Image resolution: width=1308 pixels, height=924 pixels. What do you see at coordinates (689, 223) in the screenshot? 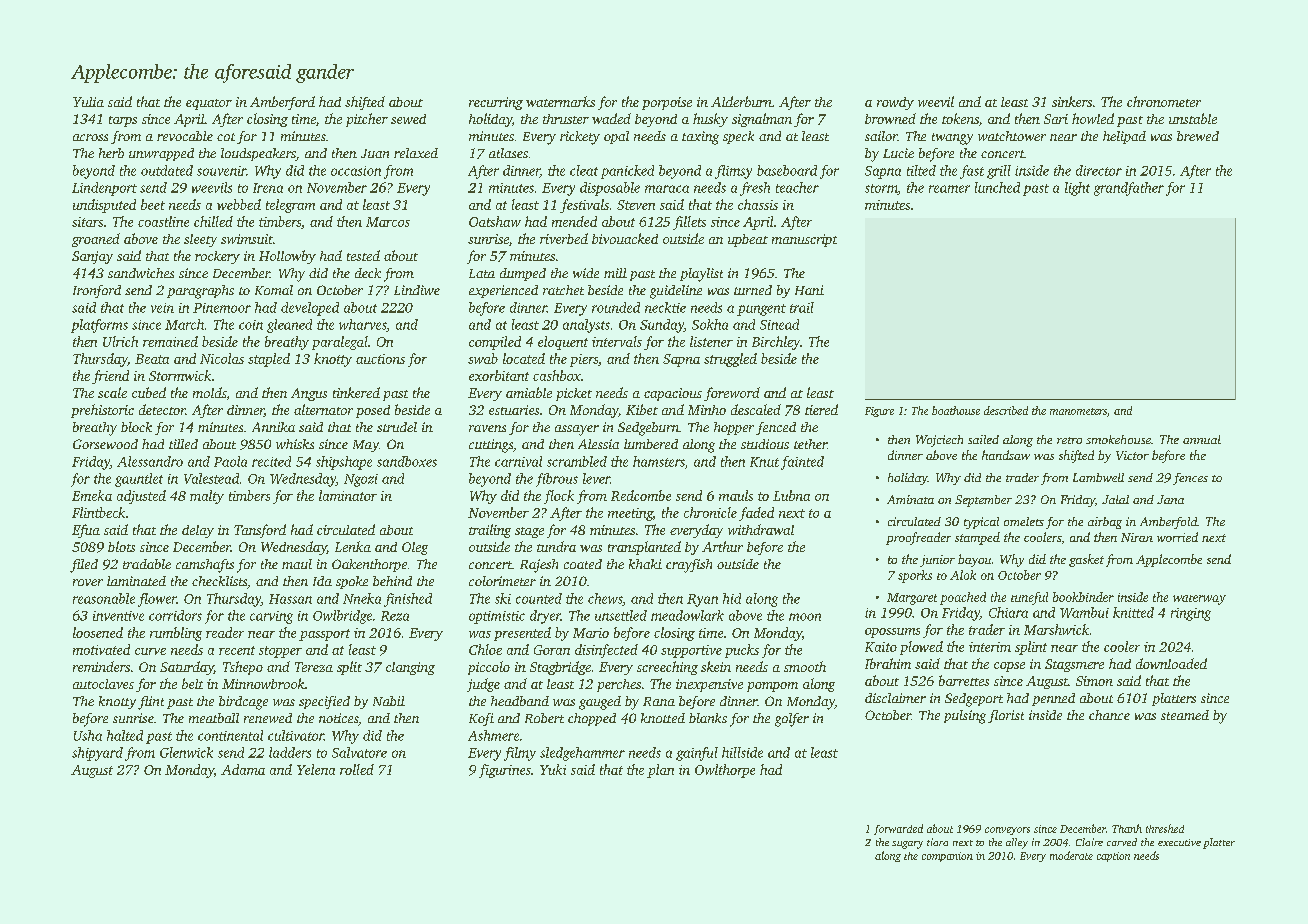
I see `fillets` at bounding box center [689, 223].
